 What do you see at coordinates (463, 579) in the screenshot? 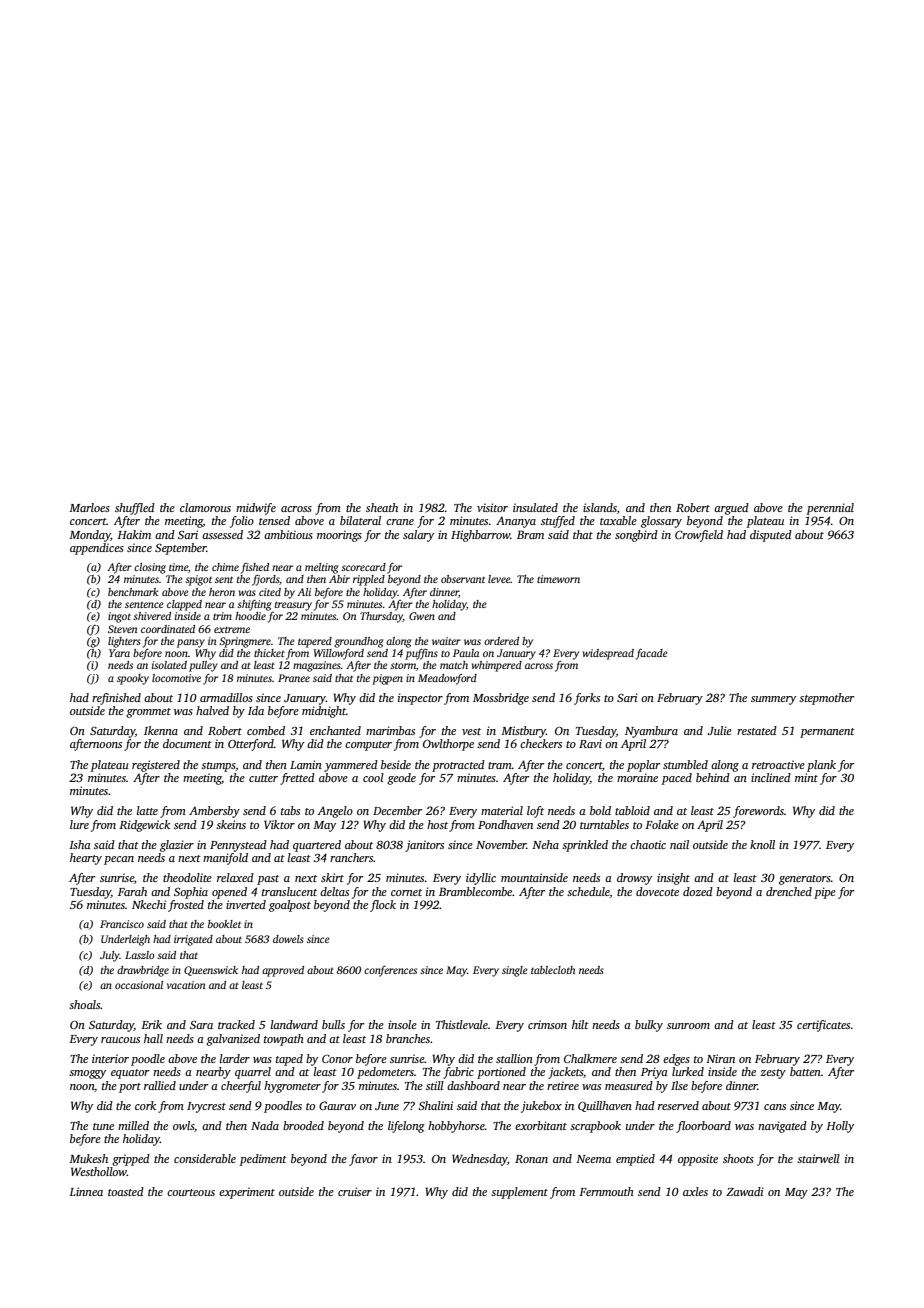
I see `observant` at bounding box center [463, 579].
